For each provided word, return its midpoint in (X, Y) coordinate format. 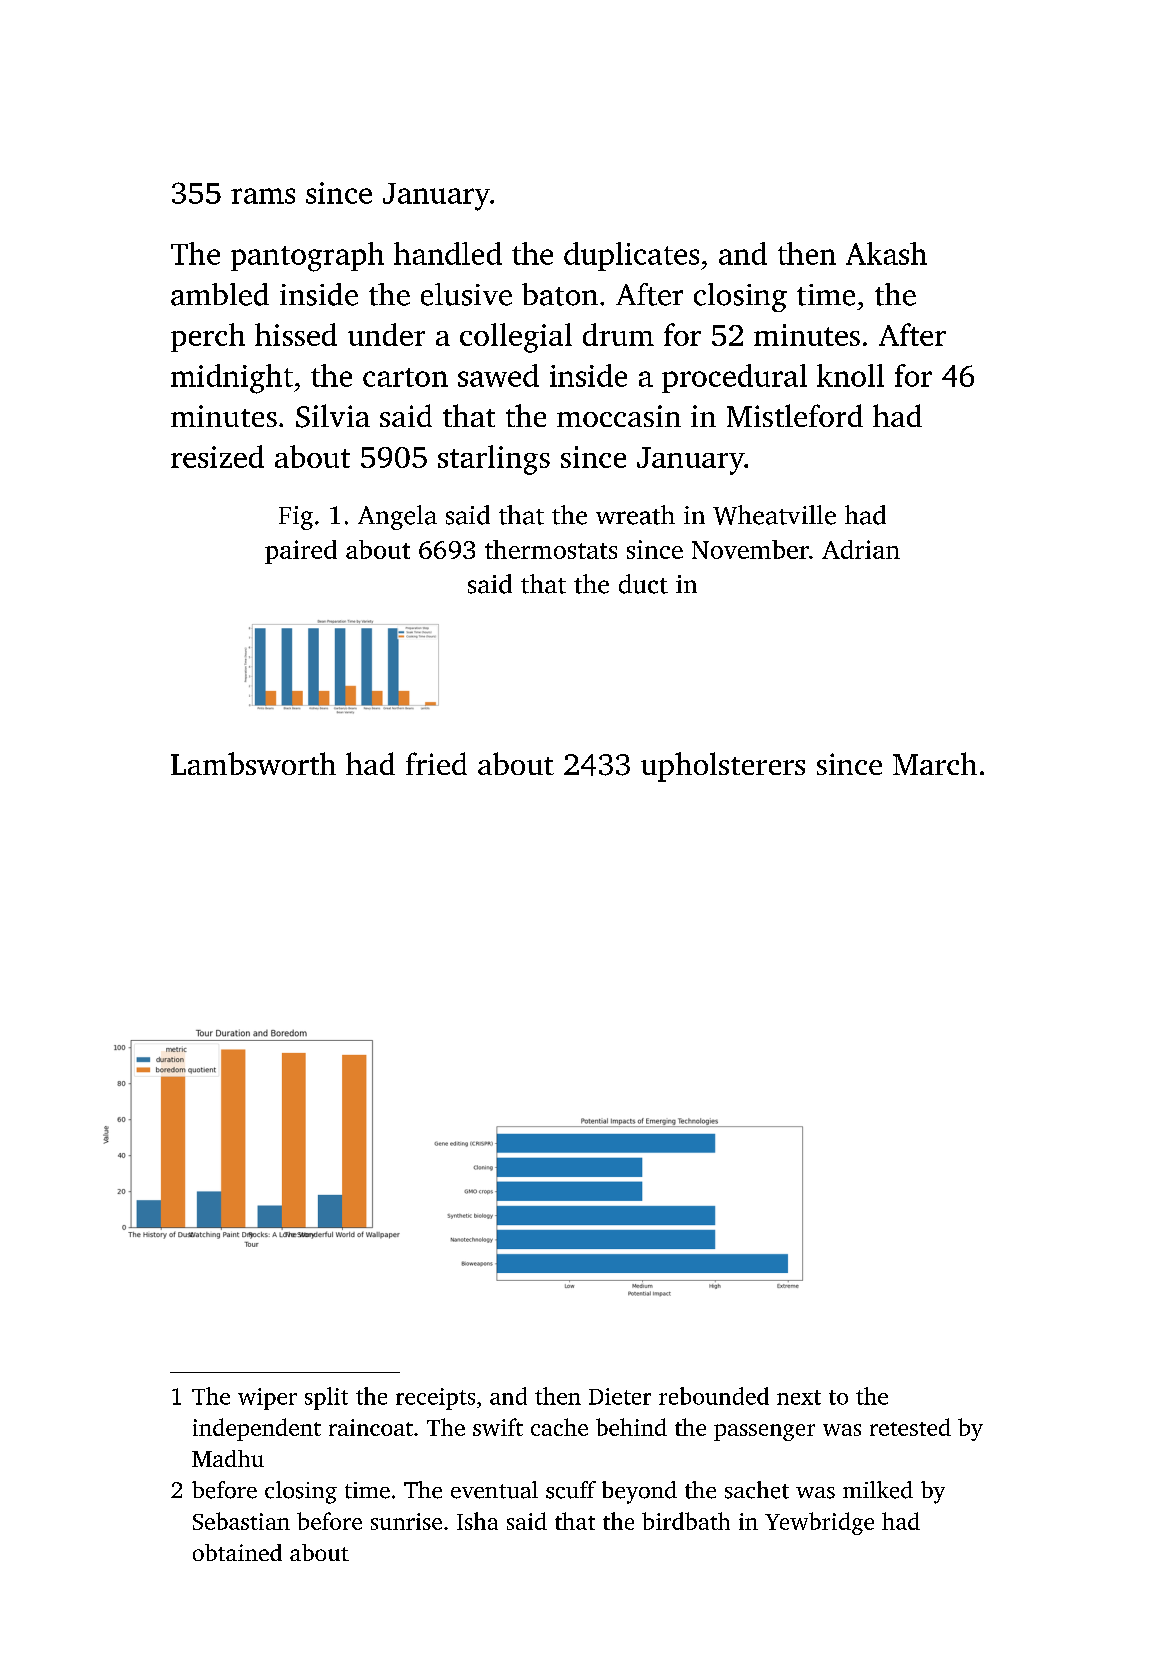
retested (910, 1427)
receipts (435, 1399)
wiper (267, 1399)
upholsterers (723, 767)
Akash (886, 253)
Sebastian (241, 1521)
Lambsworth (253, 763)
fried (436, 763)
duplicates (631, 256)
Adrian (861, 549)
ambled (220, 294)
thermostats (551, 549)
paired (301, 552)
